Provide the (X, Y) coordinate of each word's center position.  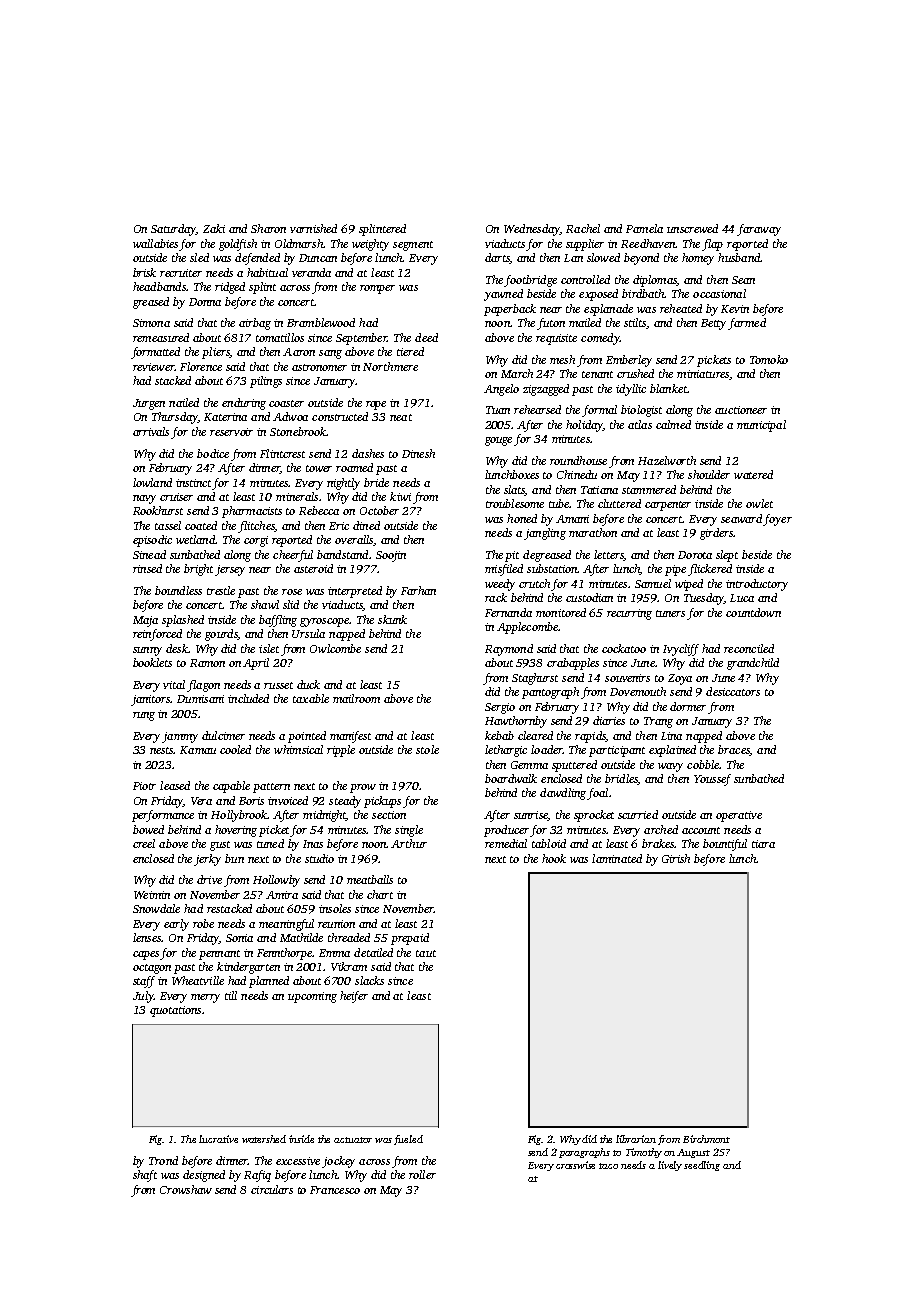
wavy (670, 767)
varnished (313, 228)
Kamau (198, 750)
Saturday (173, 230)
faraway (759, 230)
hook (554, 858)
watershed (264, 1139)
